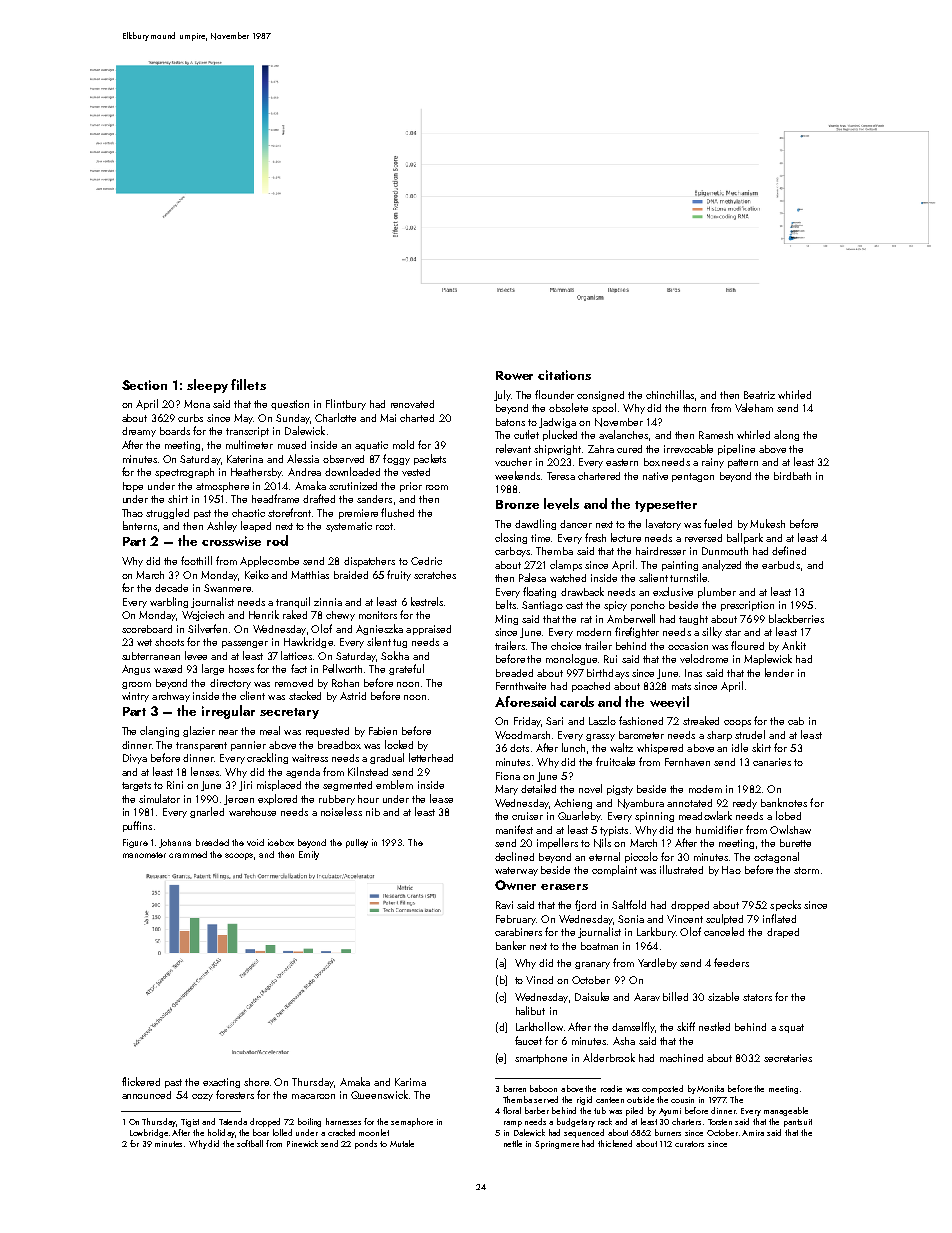 The height and width of the image is (1233, 952). I want to click on clanging, so click(159, 731).
